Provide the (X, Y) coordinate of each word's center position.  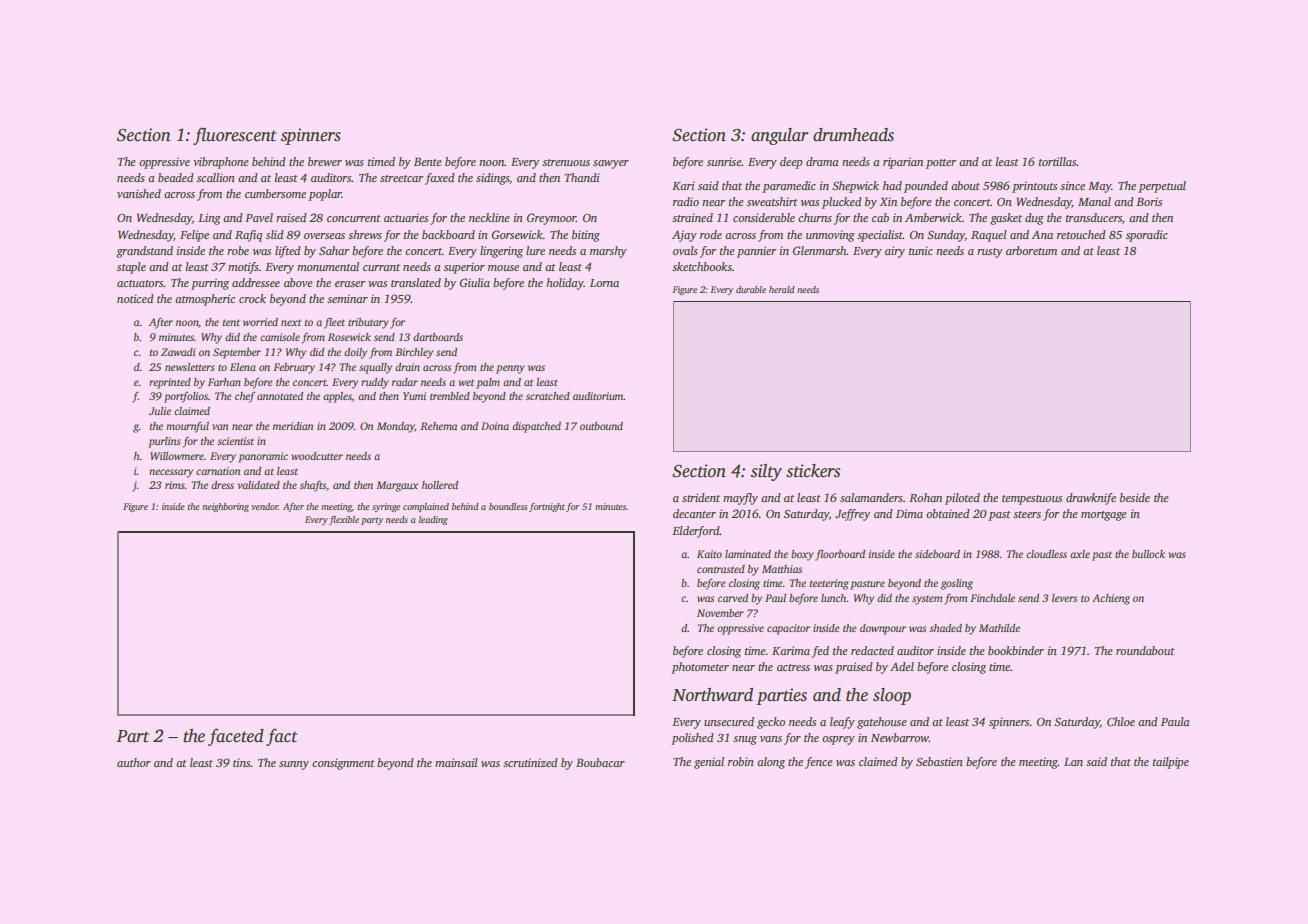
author (134, 762)
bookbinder (1016, 650)
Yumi (414, 396)
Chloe (1121, 721)
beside (1135, 497)
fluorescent (235, 136)
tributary (368, 323)
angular (780, 136)
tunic (921, 250)
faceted (236, 737)
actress (793, 667)
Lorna (604, 283)
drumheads (853, 135)
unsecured (729, 721)
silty (766, 472)
